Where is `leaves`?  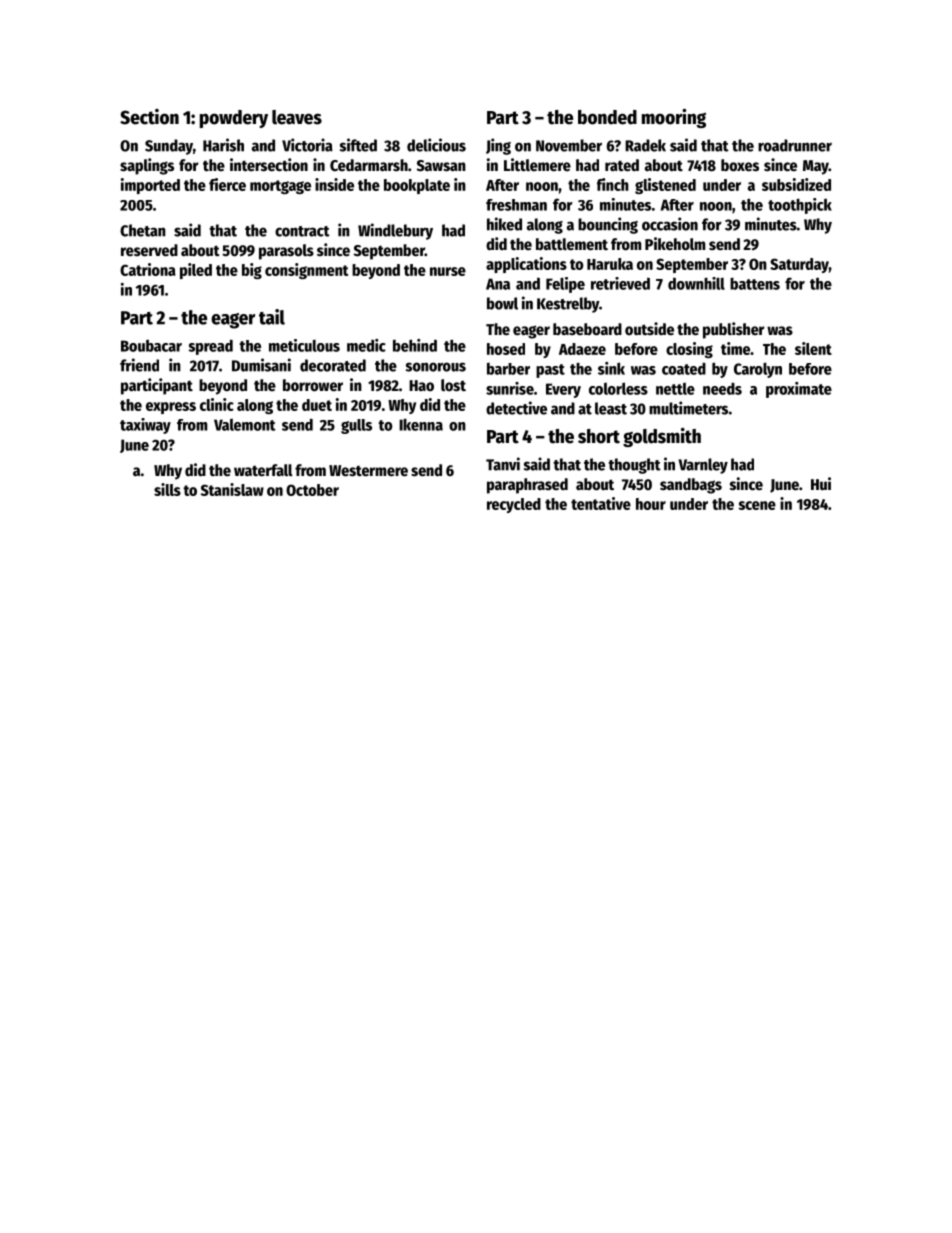
leaves is located at coordinates (297, 117).
